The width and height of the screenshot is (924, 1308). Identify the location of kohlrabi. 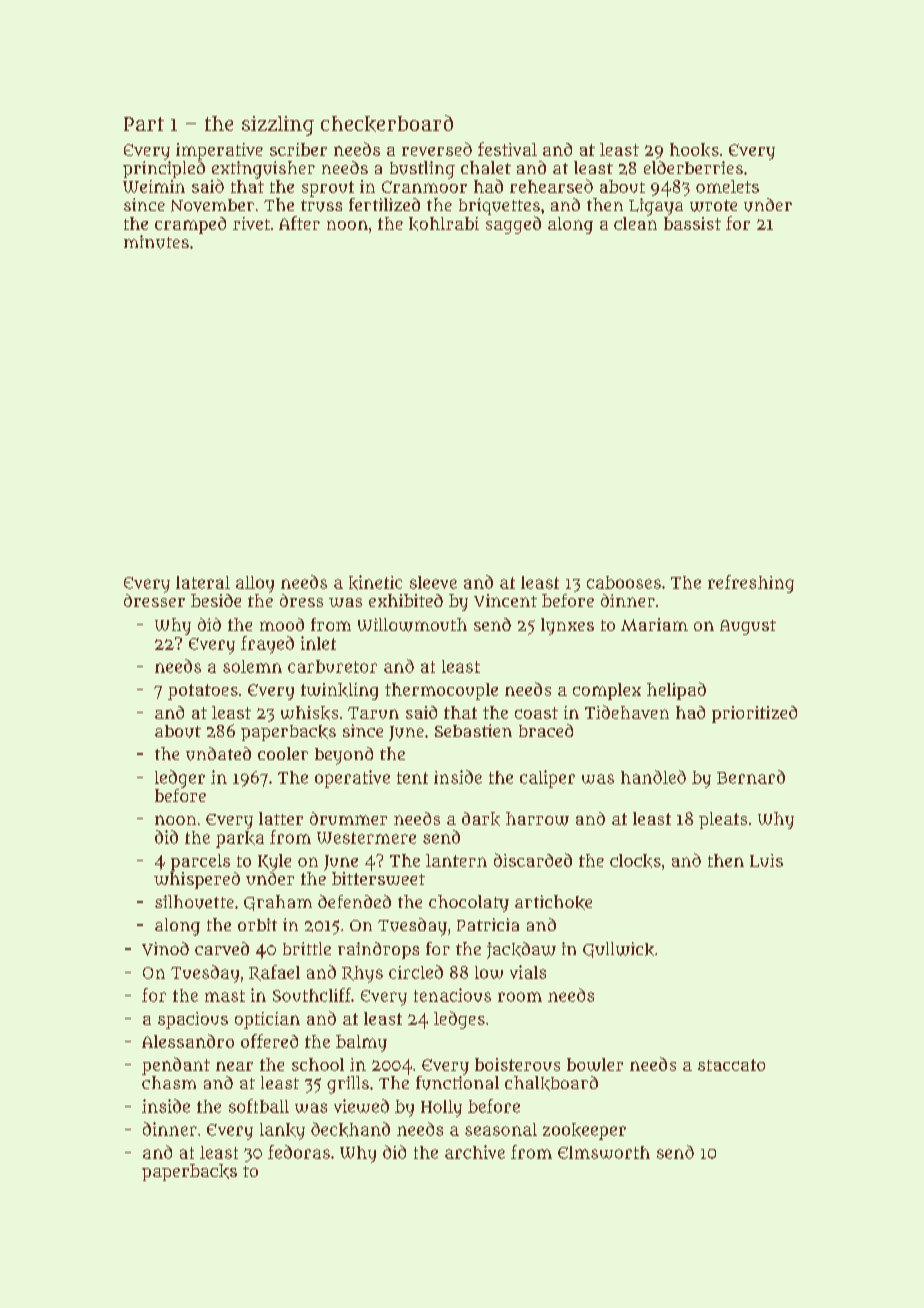
(444, 224).
